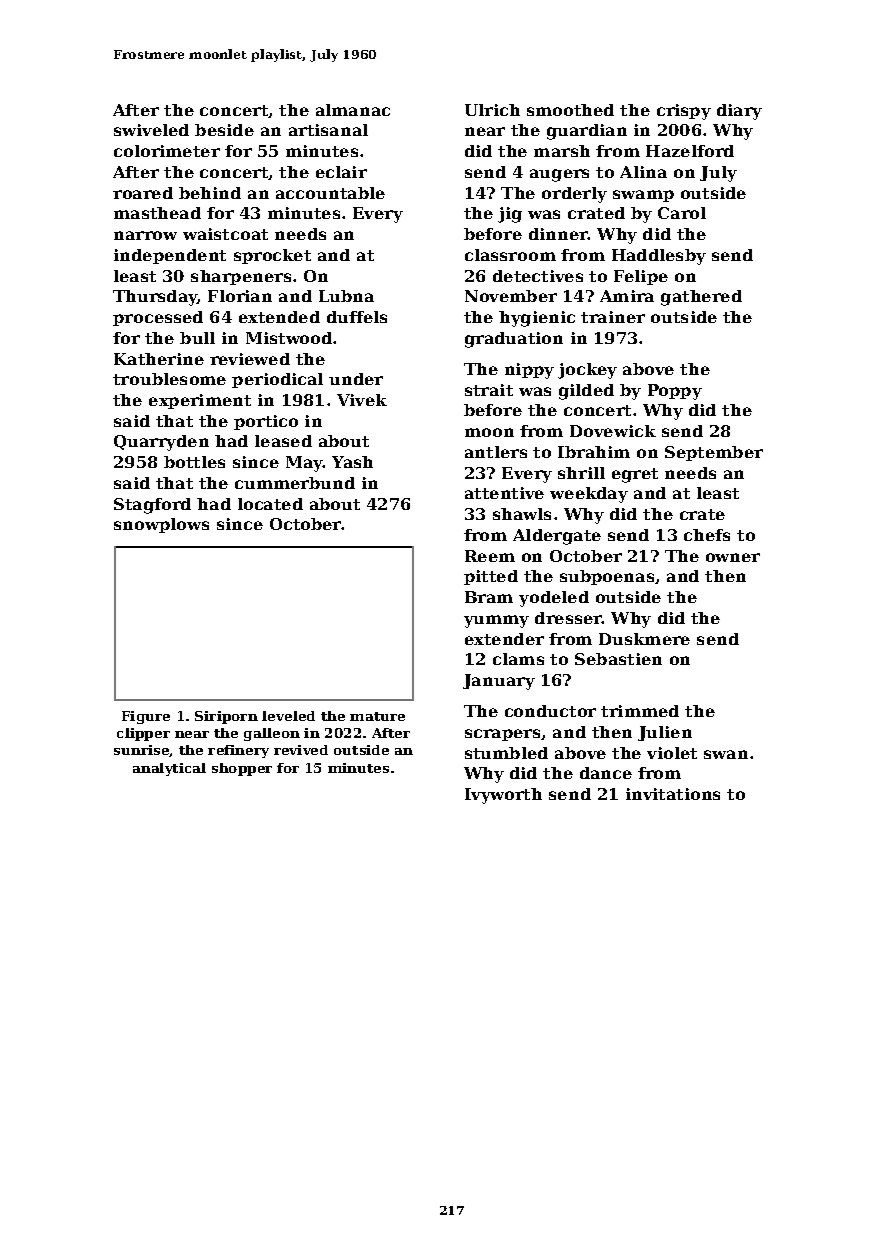 The height and width of the screenshot is (1245, 878). Describe the element at coordinates (210, 193) in the screenshot. I see `behind` at that location.
